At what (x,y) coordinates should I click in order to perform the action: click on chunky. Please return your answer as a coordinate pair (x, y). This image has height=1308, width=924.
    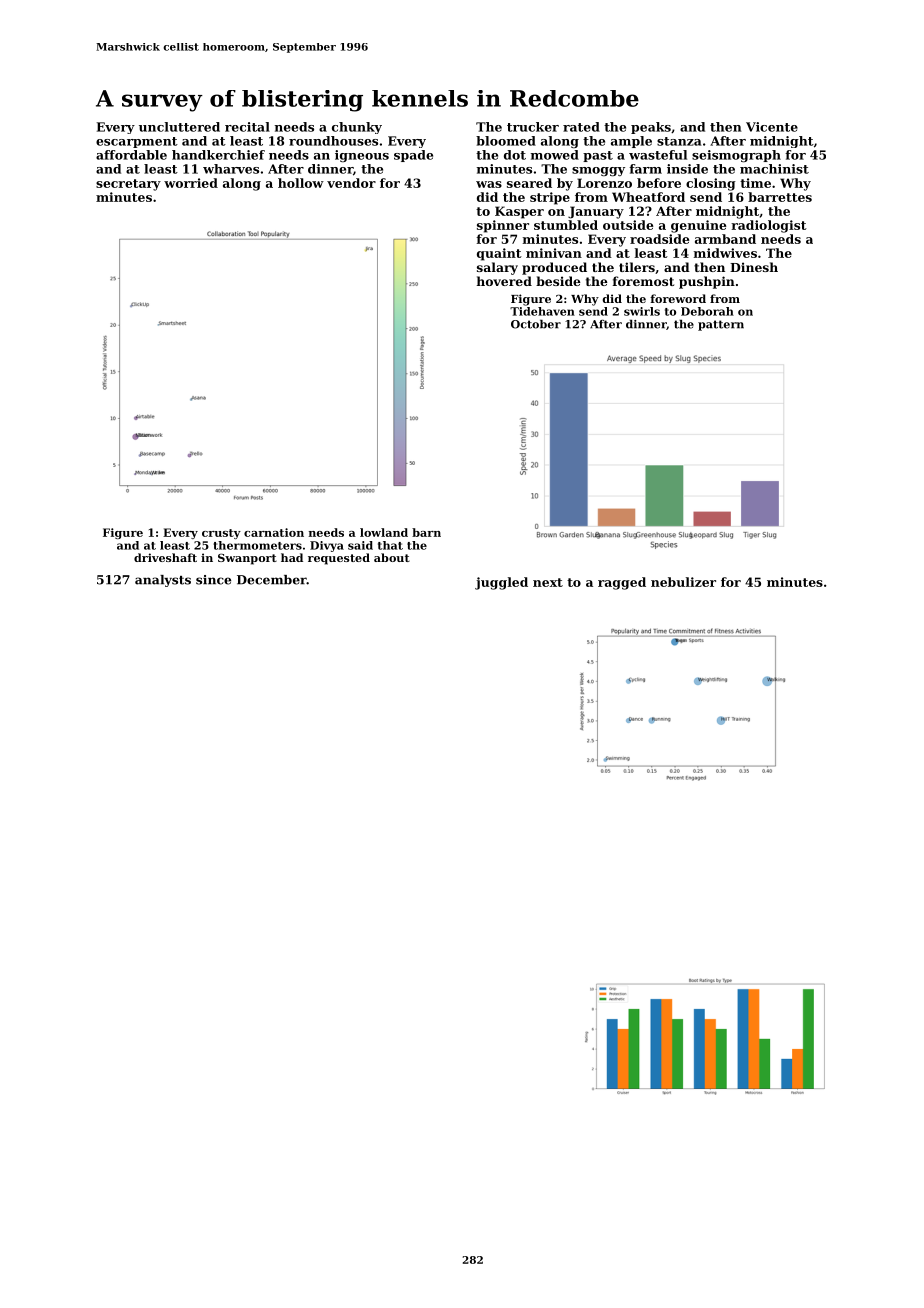
    Looking at the image, I should click on (357, 128).
